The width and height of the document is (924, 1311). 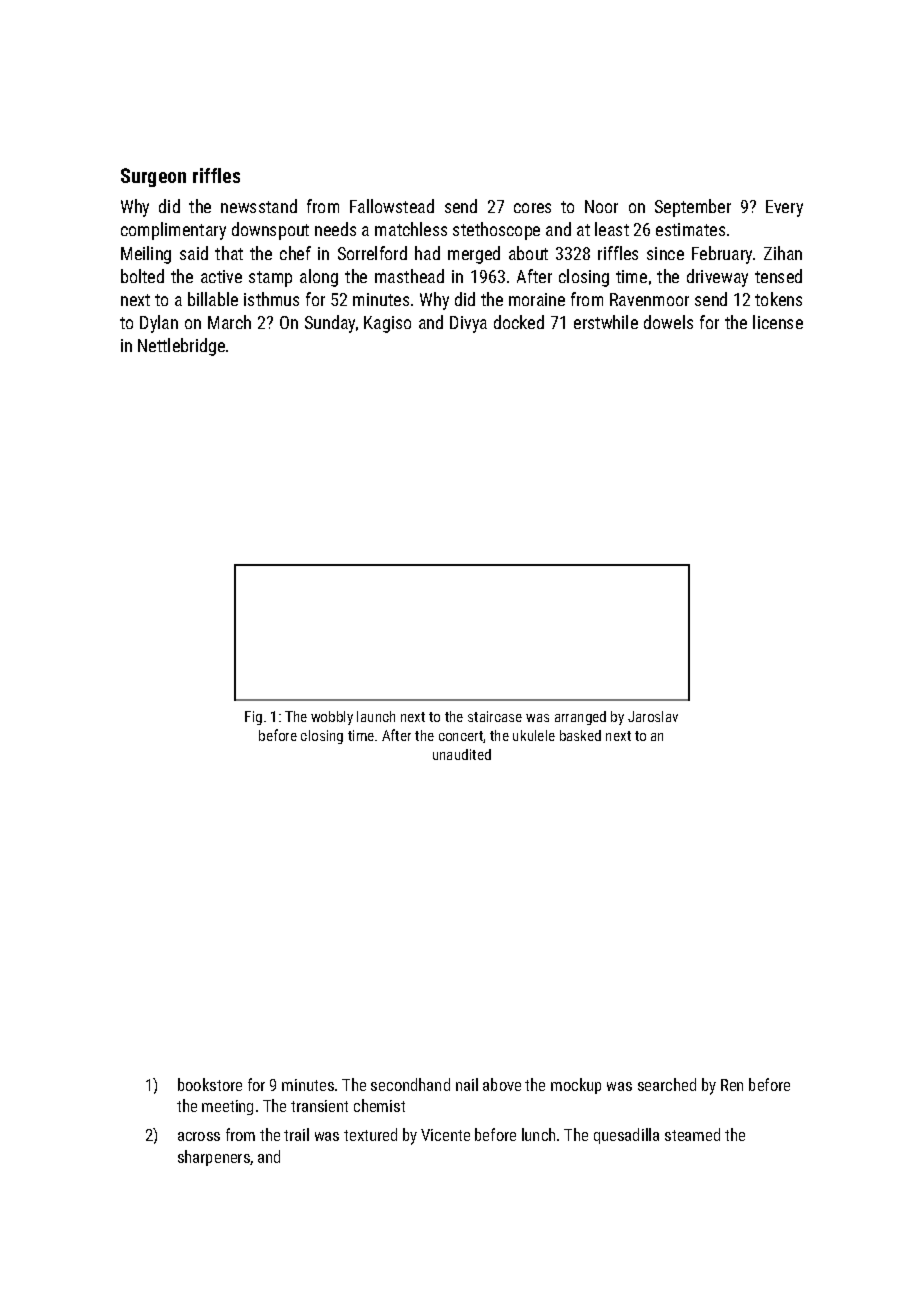 What do you see at coordinates (411, 229) in the document?
I see `matchless` at bounding box center [411, 229].
